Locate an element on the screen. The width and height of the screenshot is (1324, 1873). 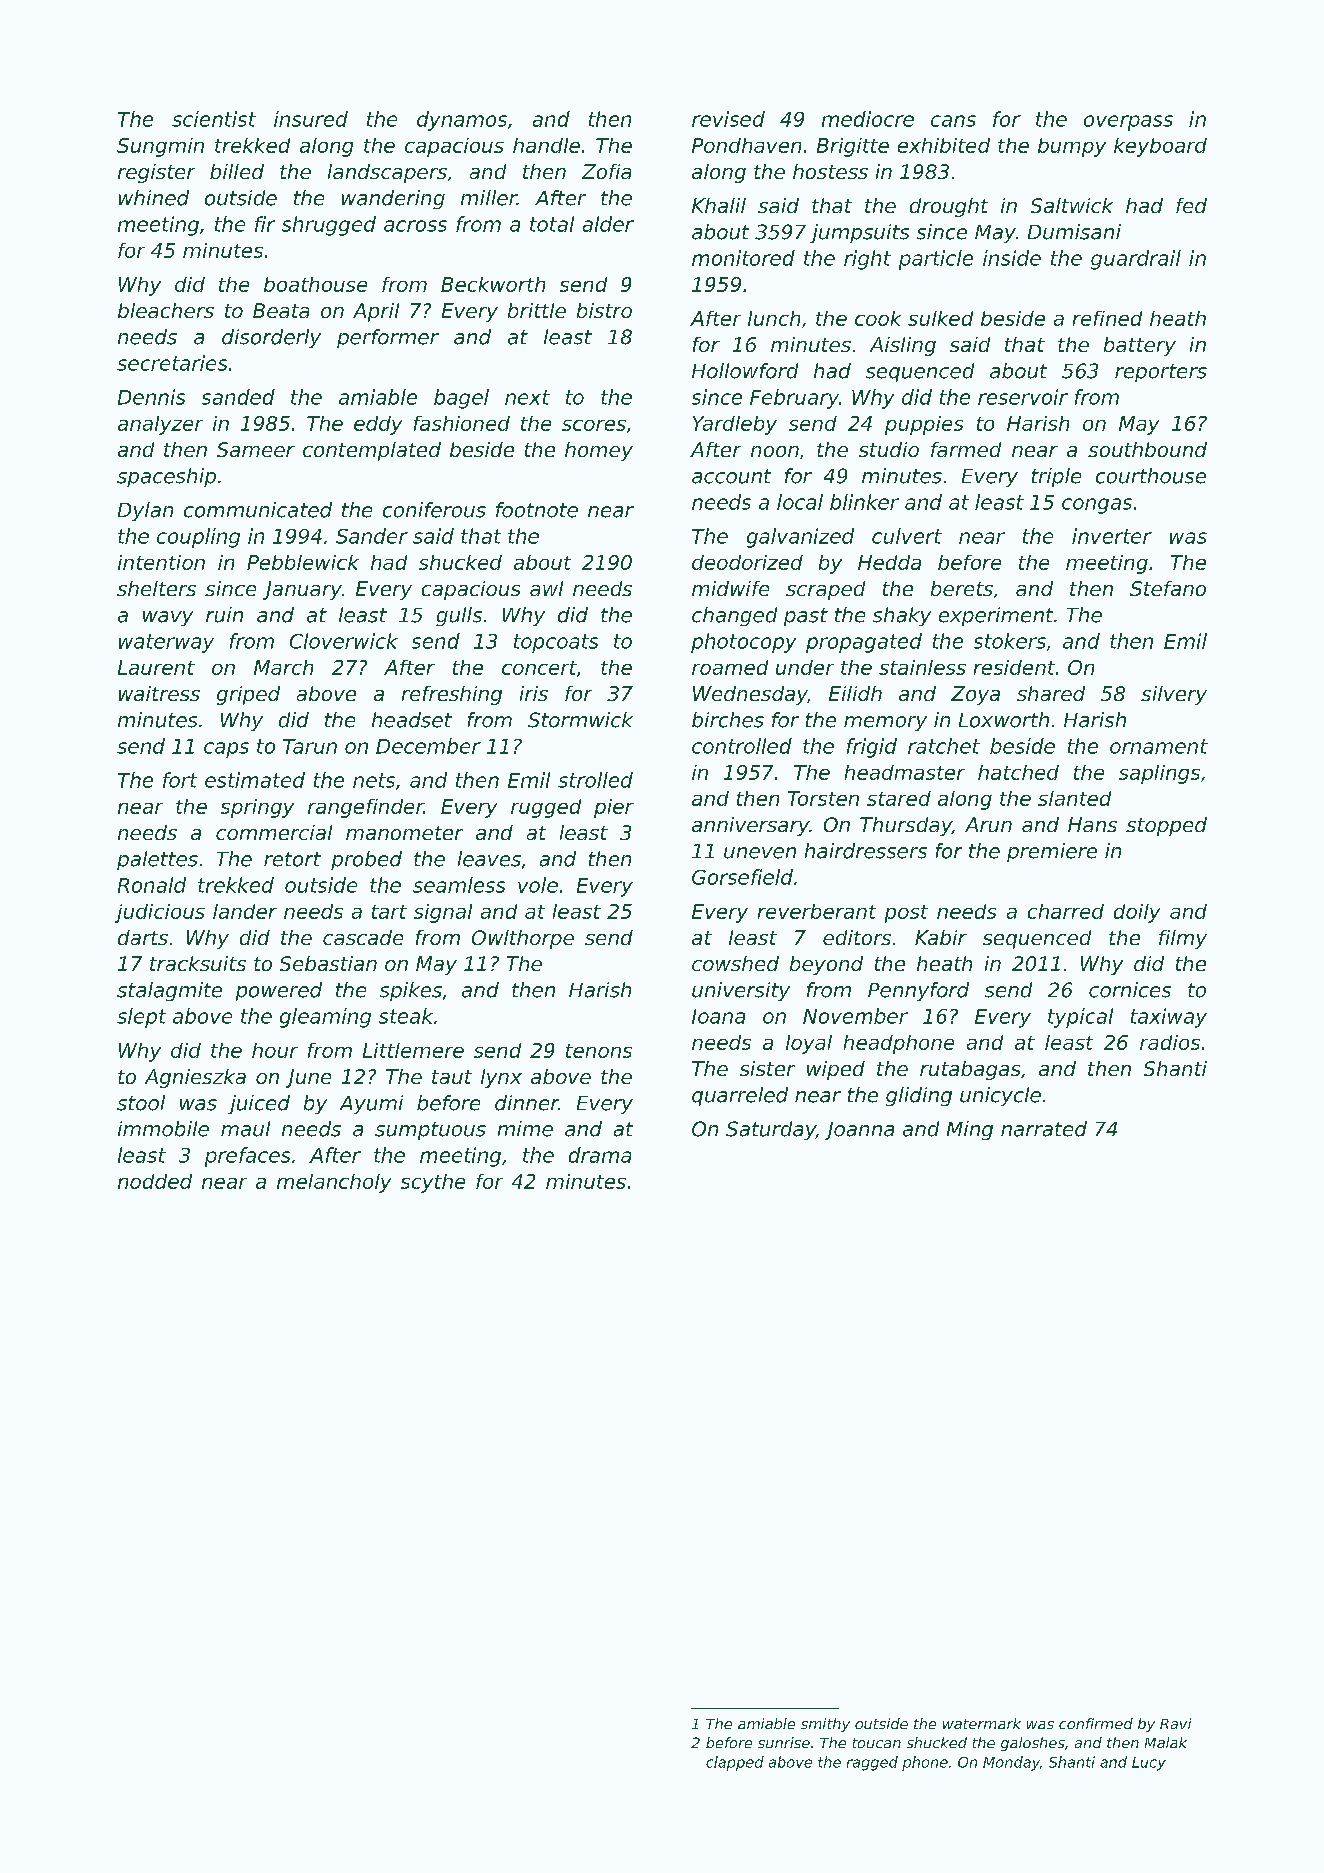
stopped is located at coordinates (1166, 826).
